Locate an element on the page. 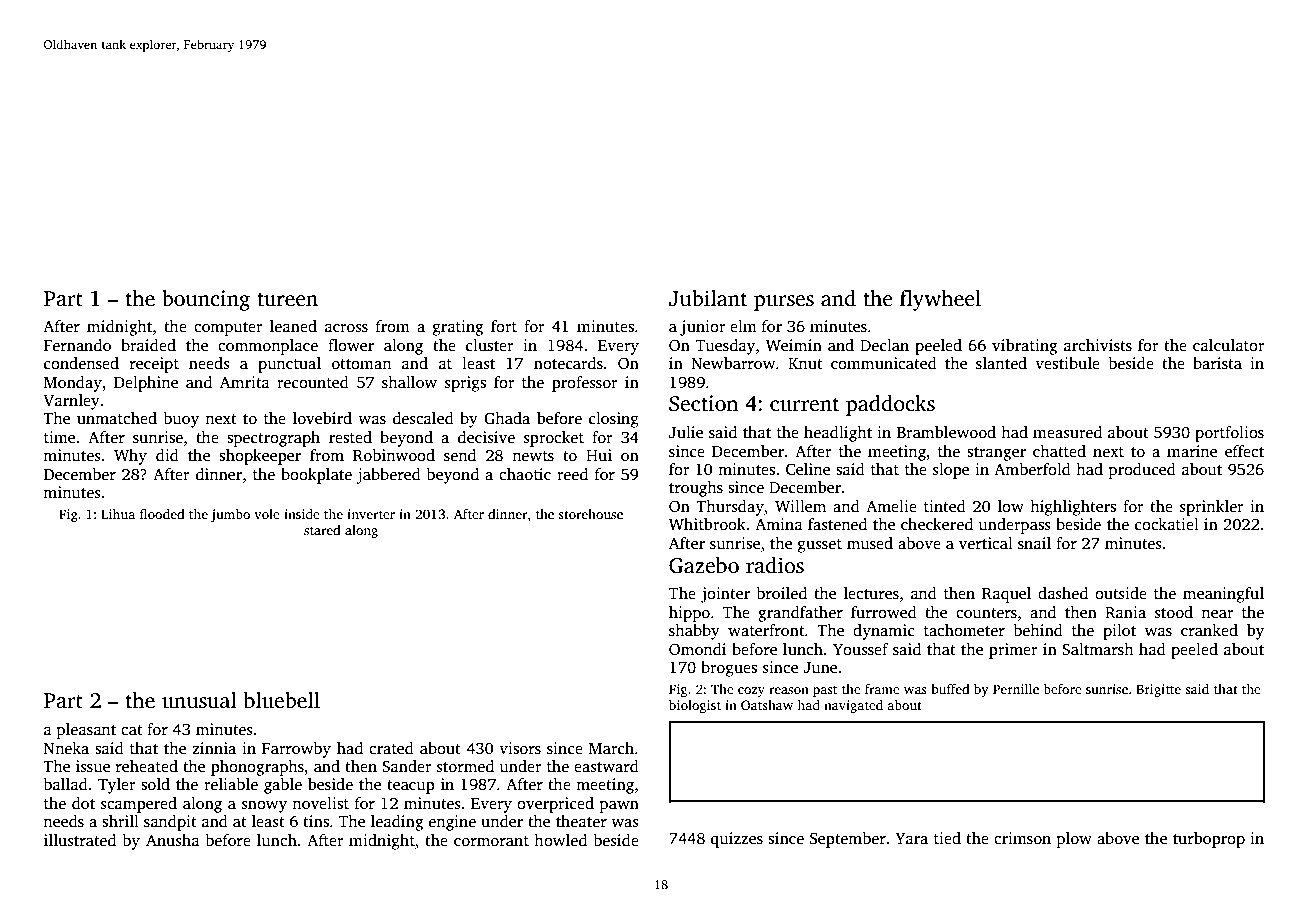 The image size is (1308, 924). bouncing is located at coordinates (206, 300).
